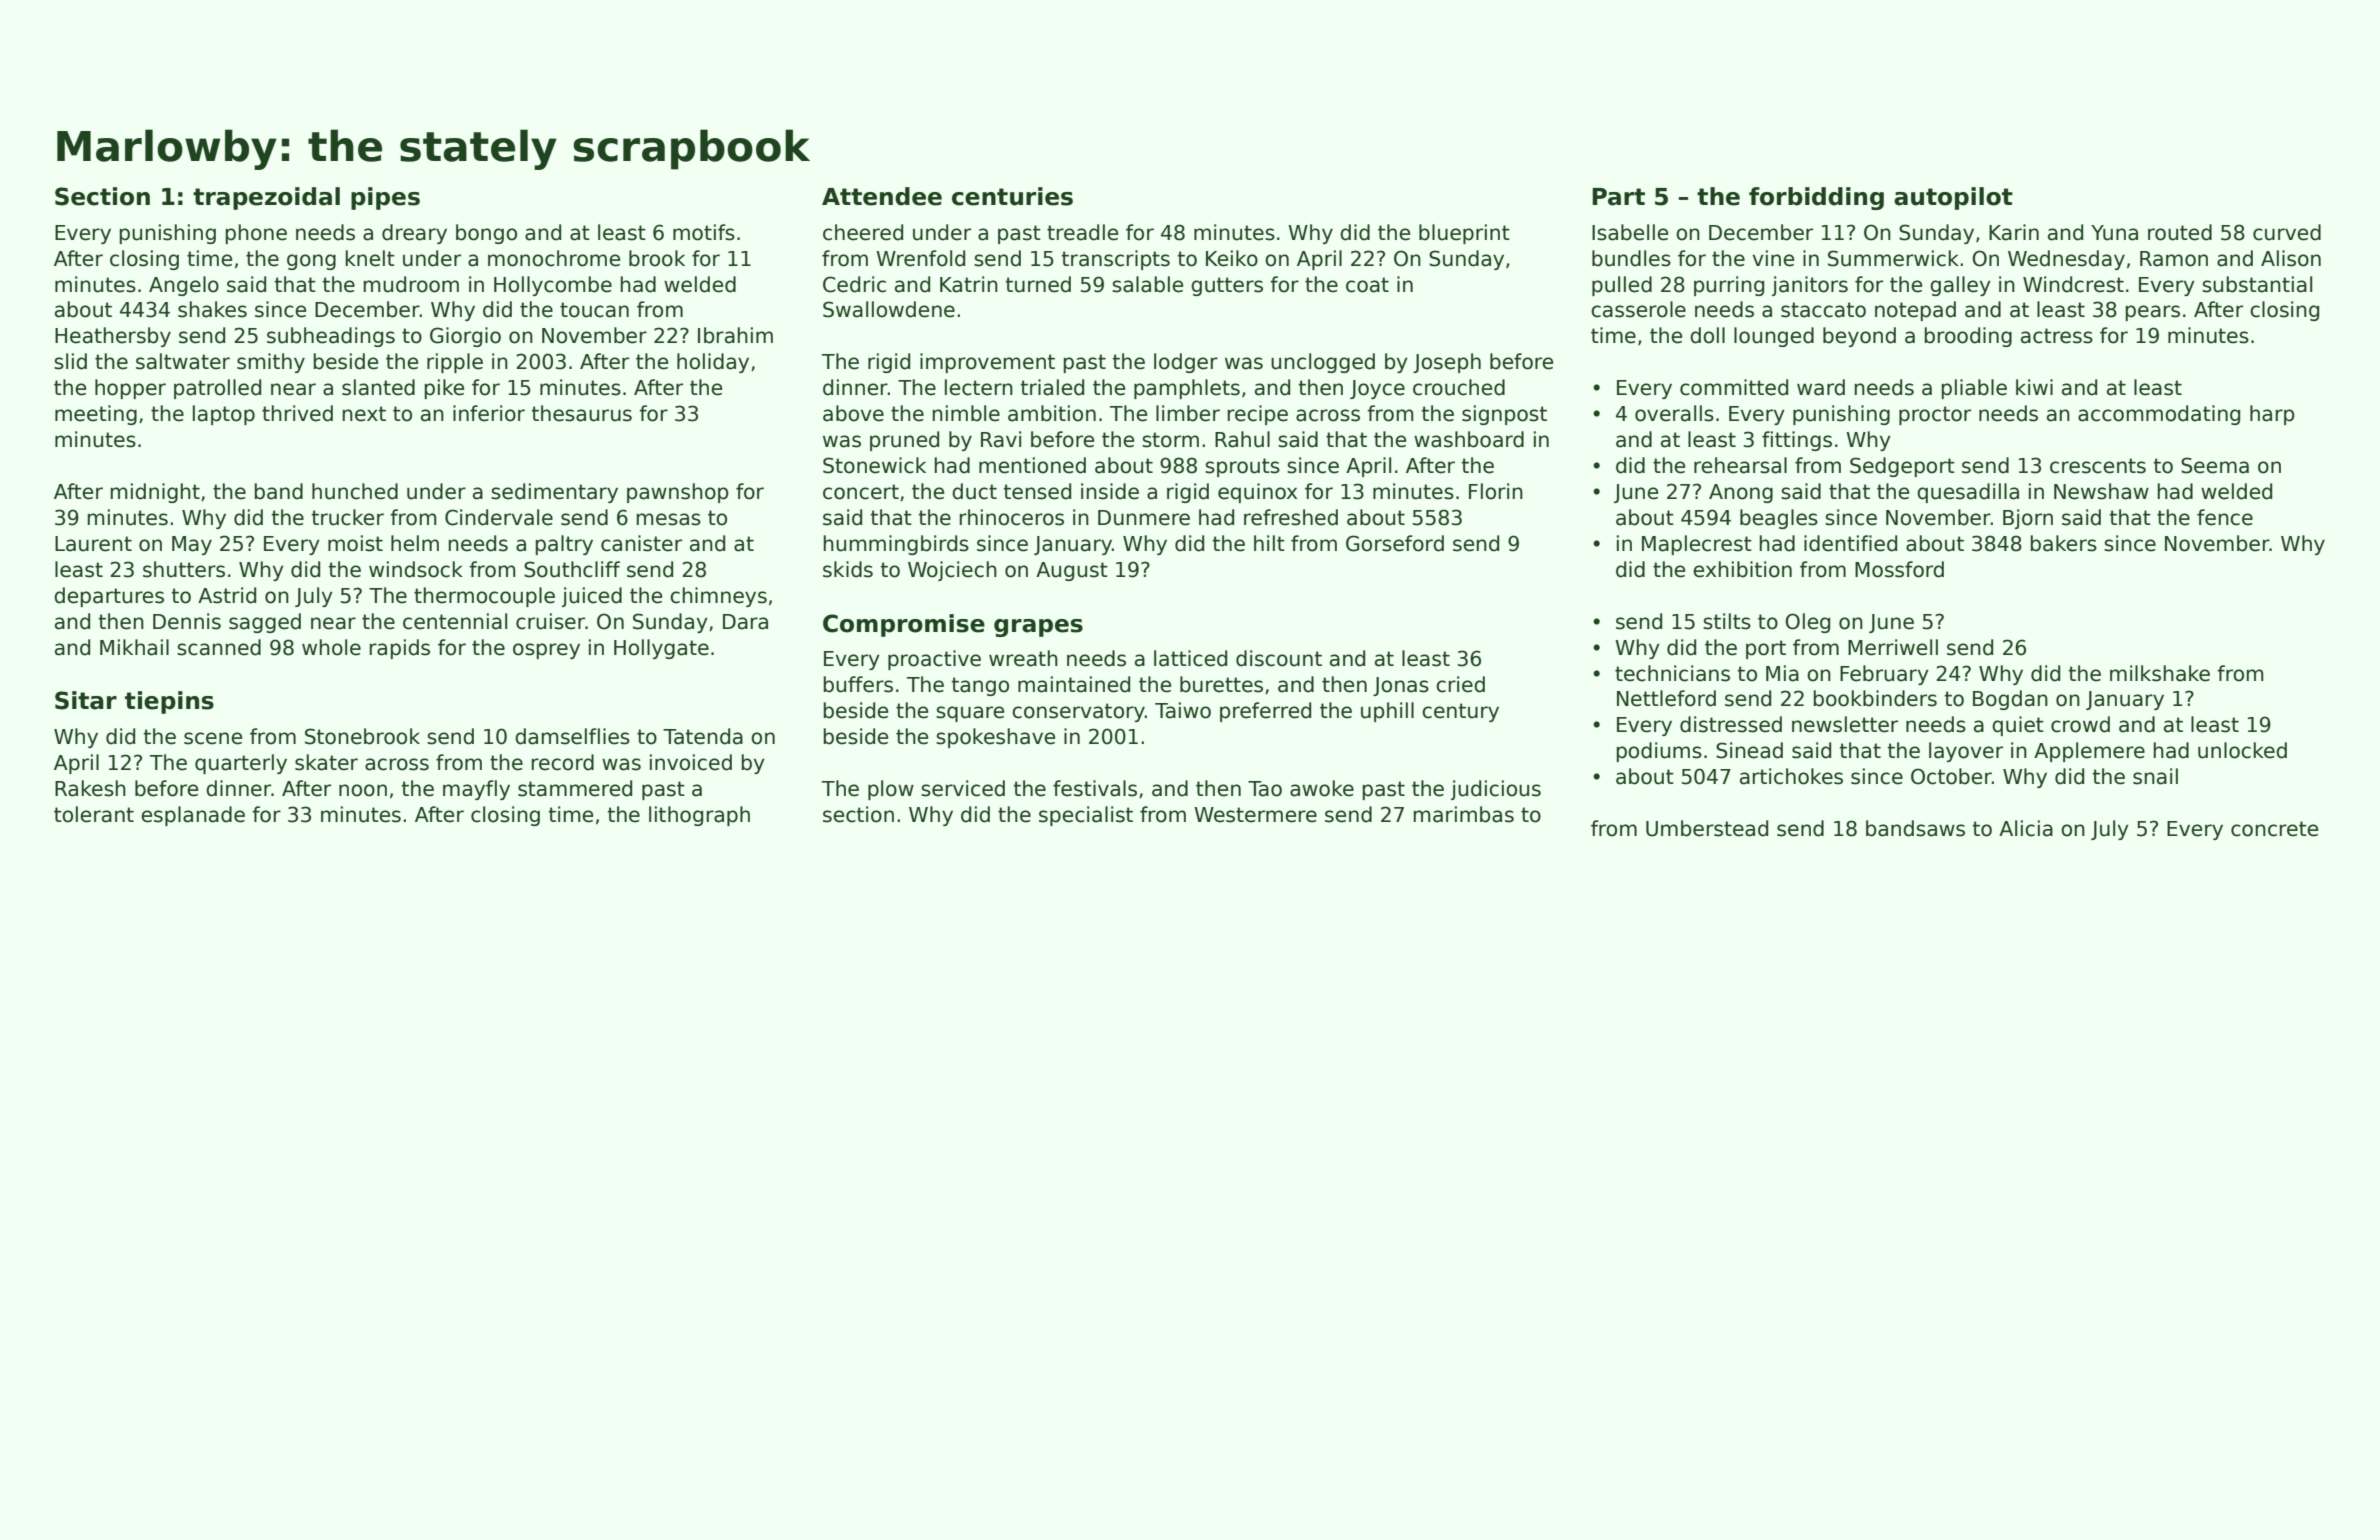  What do you see at coordinates (1504, 415) in the image?
I see `signpost` at bounding box center [1504, 415].
